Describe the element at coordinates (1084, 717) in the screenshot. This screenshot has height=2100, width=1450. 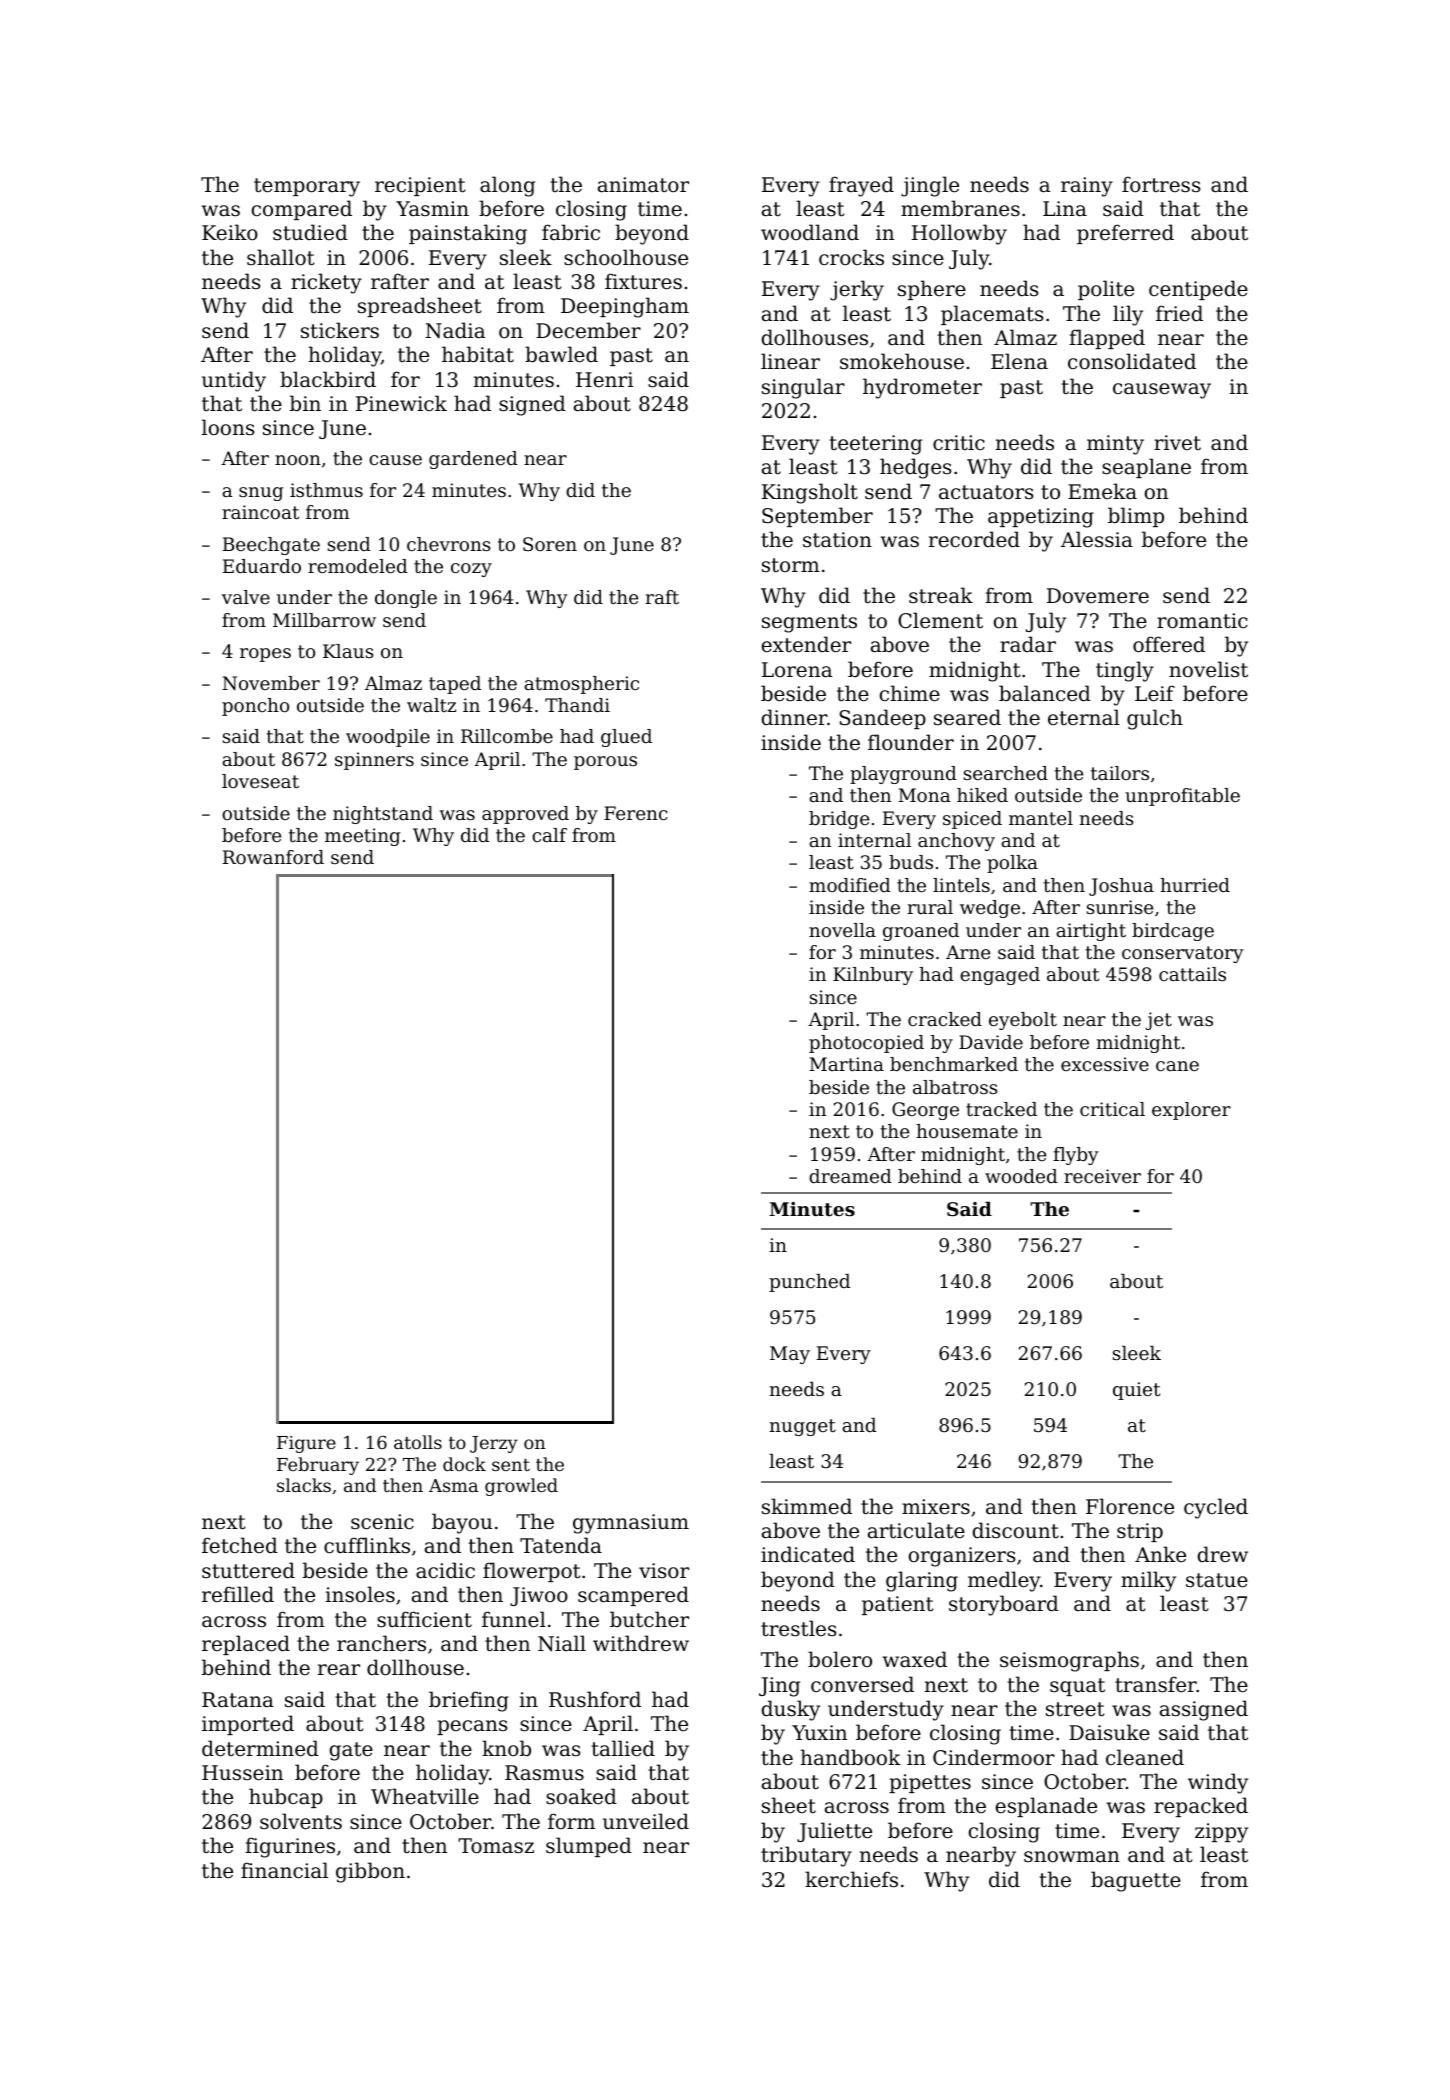
I see `eternal` at that location.
